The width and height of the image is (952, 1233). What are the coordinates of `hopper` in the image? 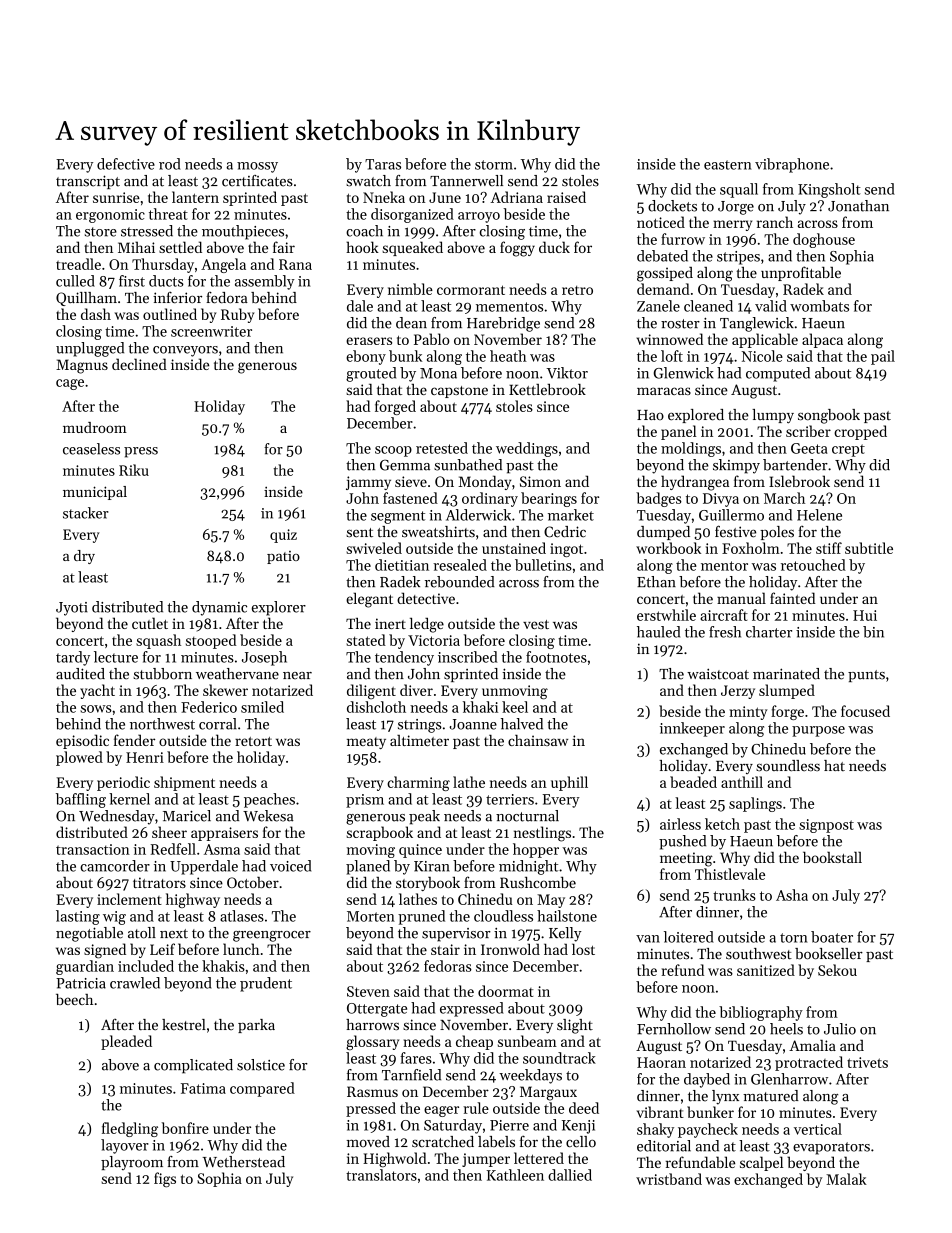 It's located at (536, 850).
